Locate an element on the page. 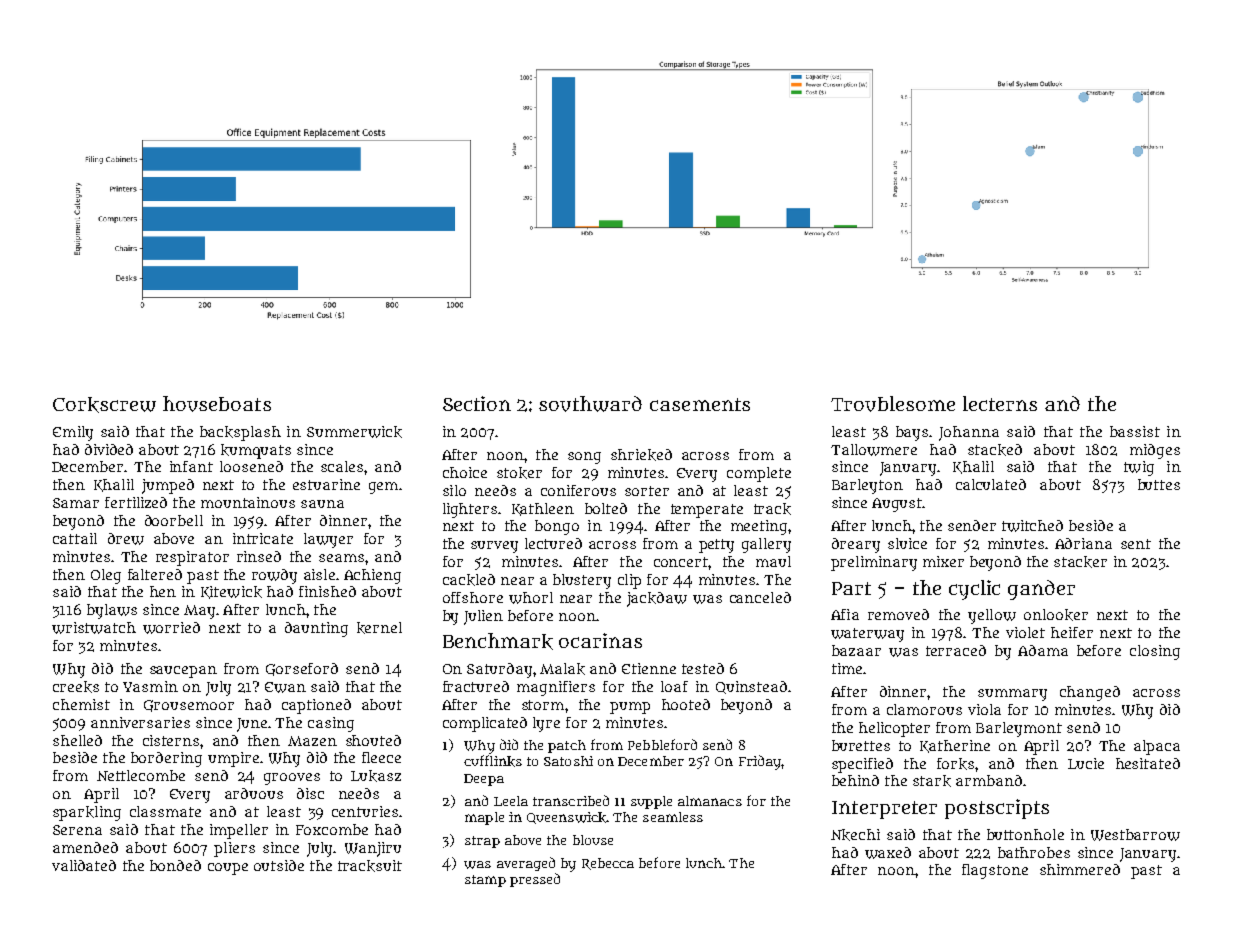 This page has height=952, width=1233. finished is located at coordinates (327, 591).
